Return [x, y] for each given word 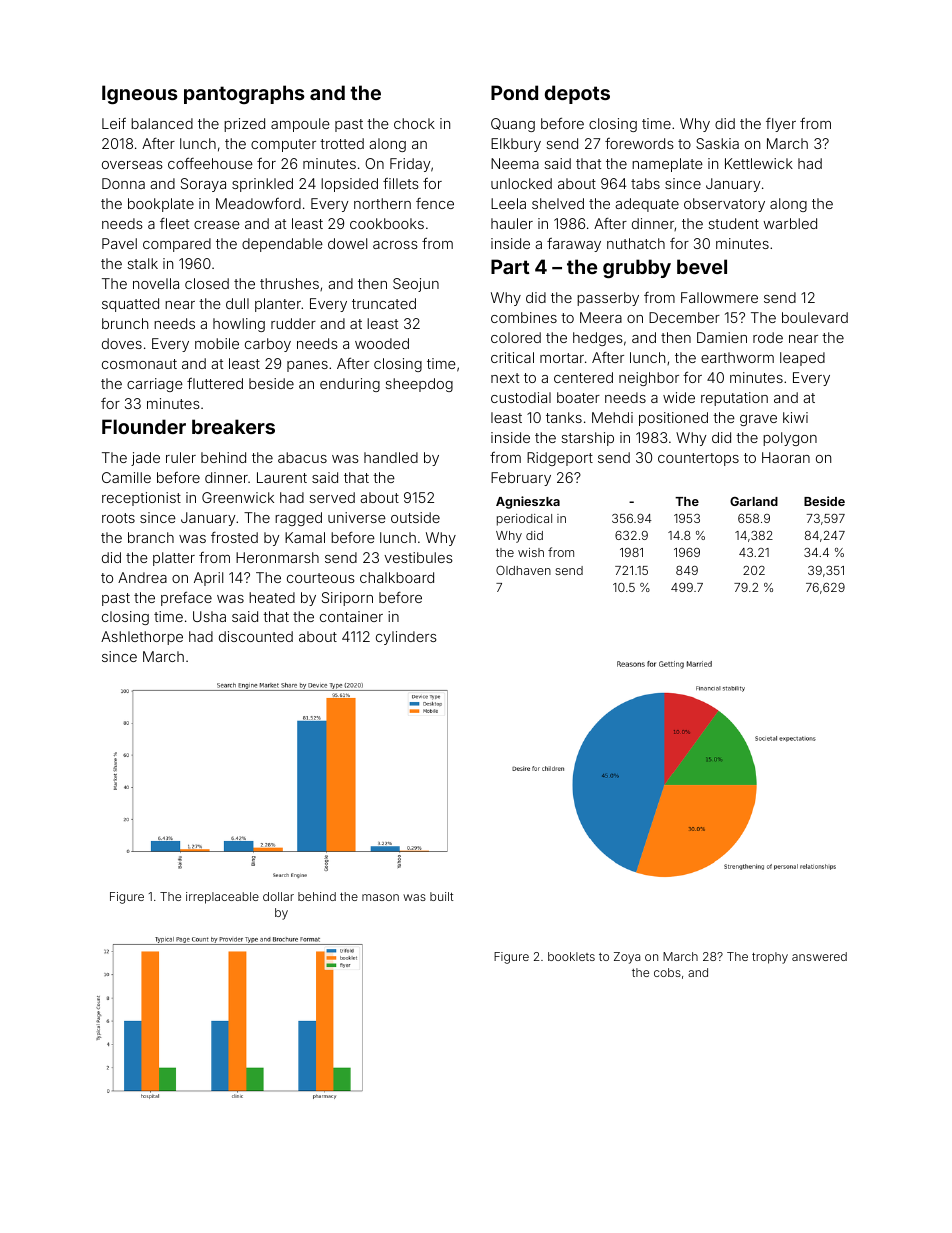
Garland [754, 501]
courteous [321, 578]
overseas [132, 165]
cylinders [406, 638]
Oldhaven [523, 570]
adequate [647, 205]
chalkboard [397, 577]
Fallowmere [719, 297]
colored [516, 337]
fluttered [215, 383]
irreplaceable [222, 898]
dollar [278, 896]
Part [510, 266]
